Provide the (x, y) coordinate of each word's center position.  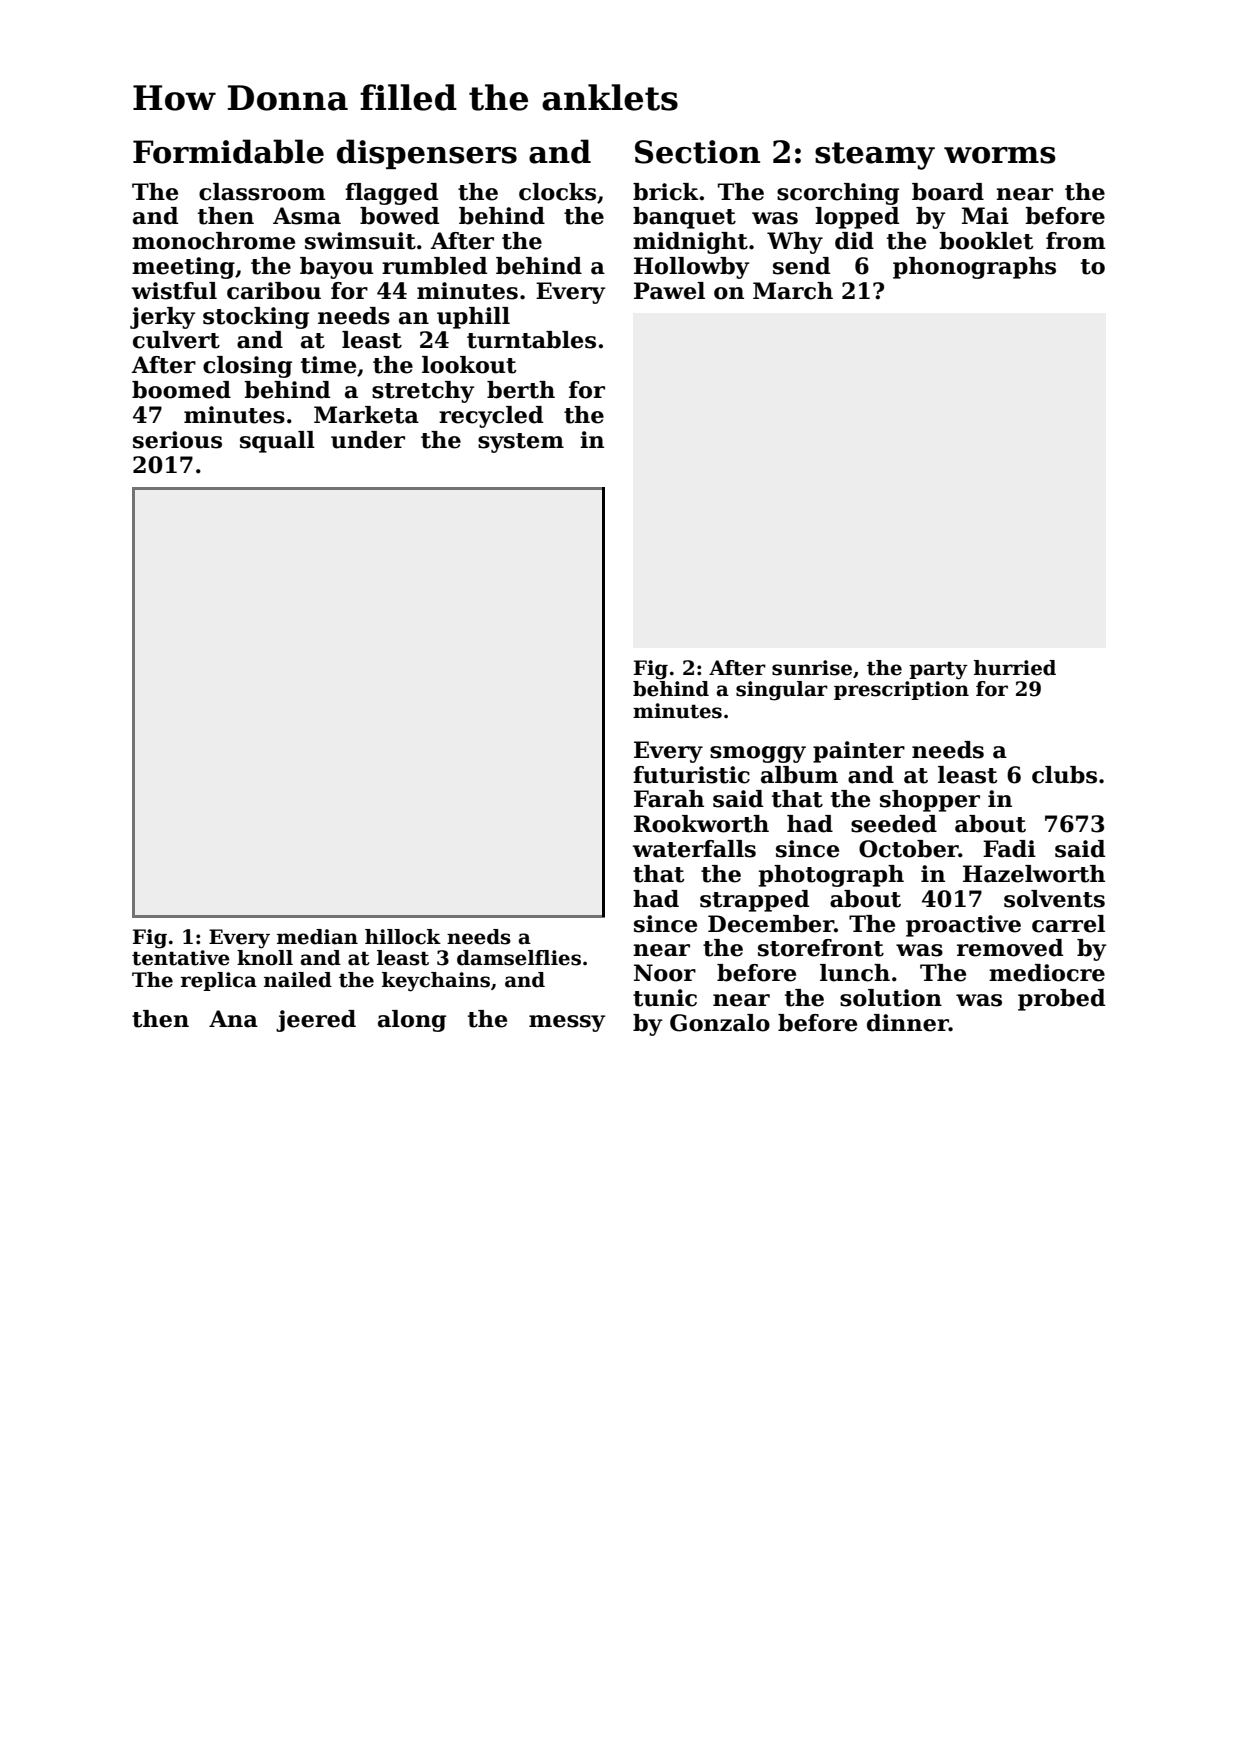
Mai (985, 216)
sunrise (812, 668)
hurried (1015, 668)
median (317, 937)
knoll (265, 958)
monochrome (213, 241)
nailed (298, 980)
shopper (930, 801)
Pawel (669, 291)
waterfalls (694, 849)
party (938, 670)
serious (177, 440)
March (793, 291)
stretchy (423, 392)
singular (782, 691)
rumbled (434, 266)
